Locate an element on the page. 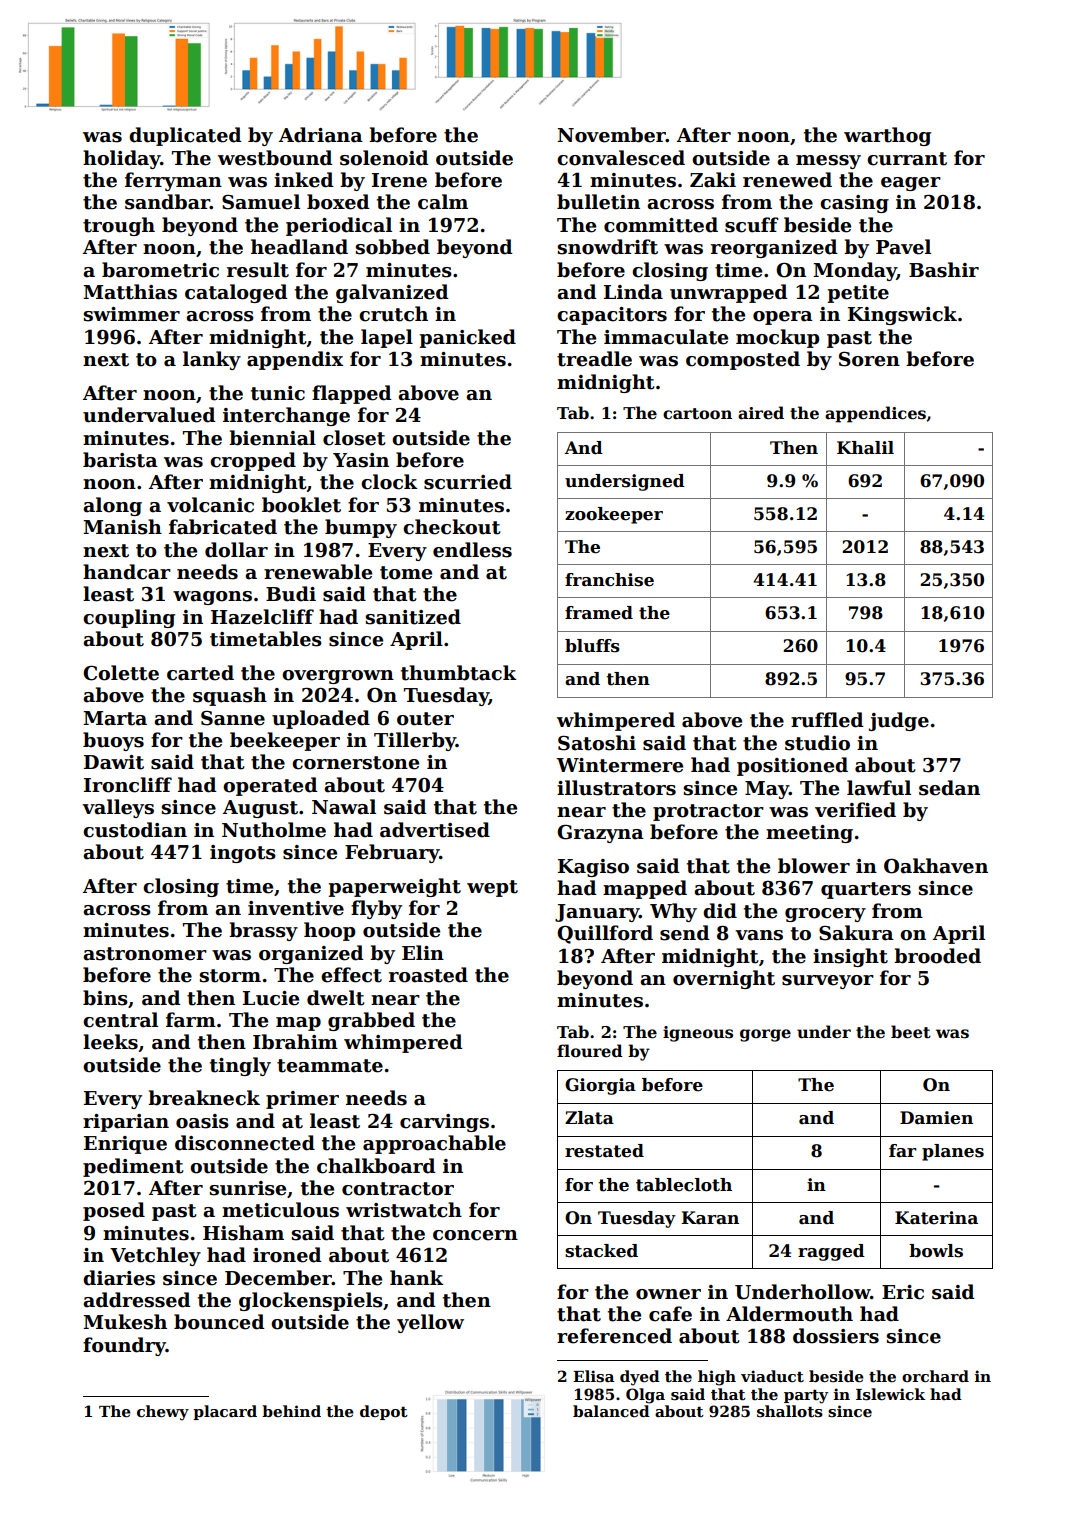  holiday is located at coordinates (122, 159).
